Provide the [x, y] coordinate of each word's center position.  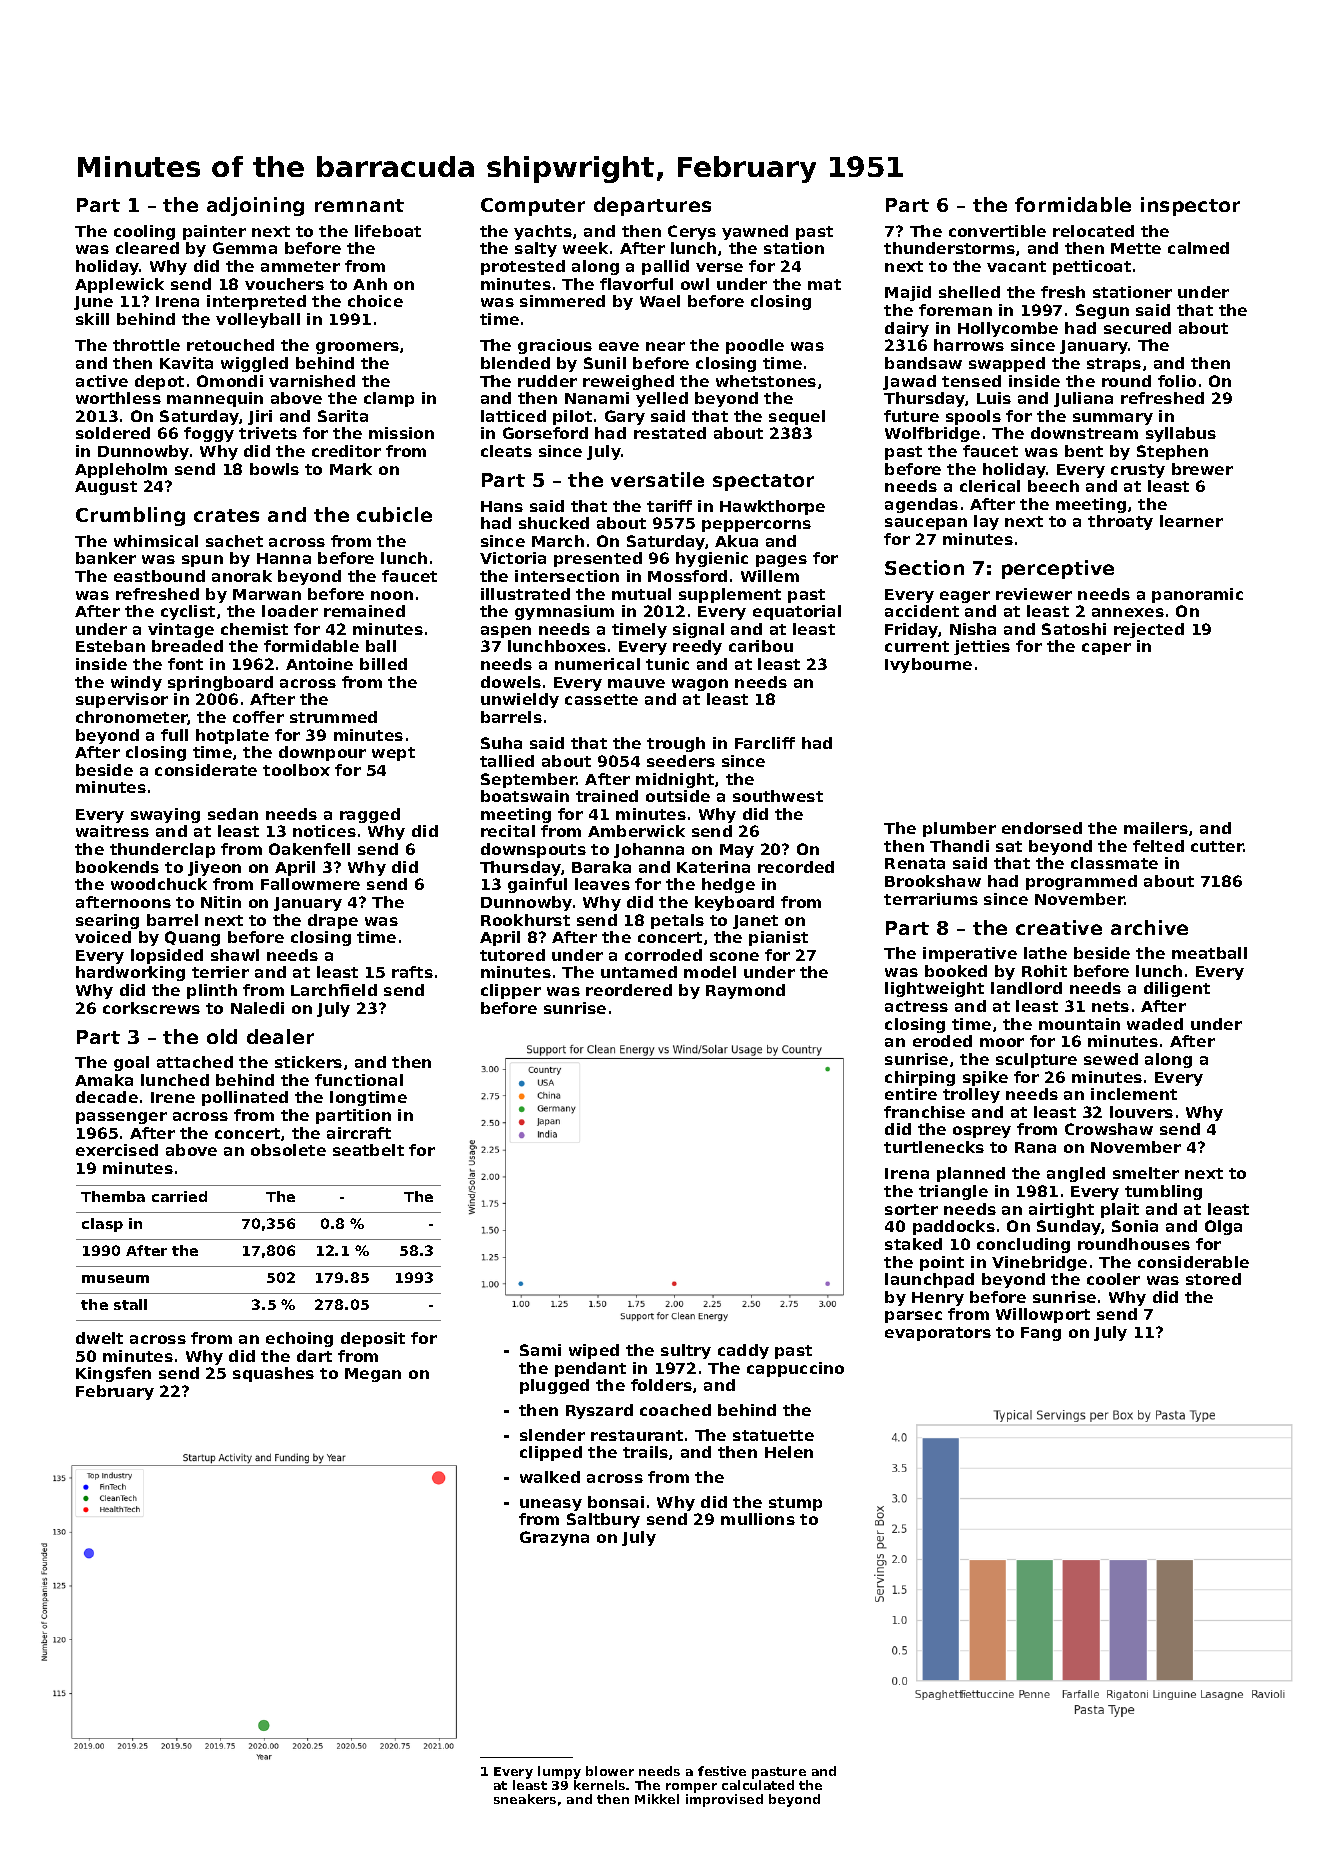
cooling [144, 232]
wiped [594, 1351]
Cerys [692, 232]
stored [1213, 1279]
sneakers [525, 1799]
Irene [173, 1097]
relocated [1093, 231]
